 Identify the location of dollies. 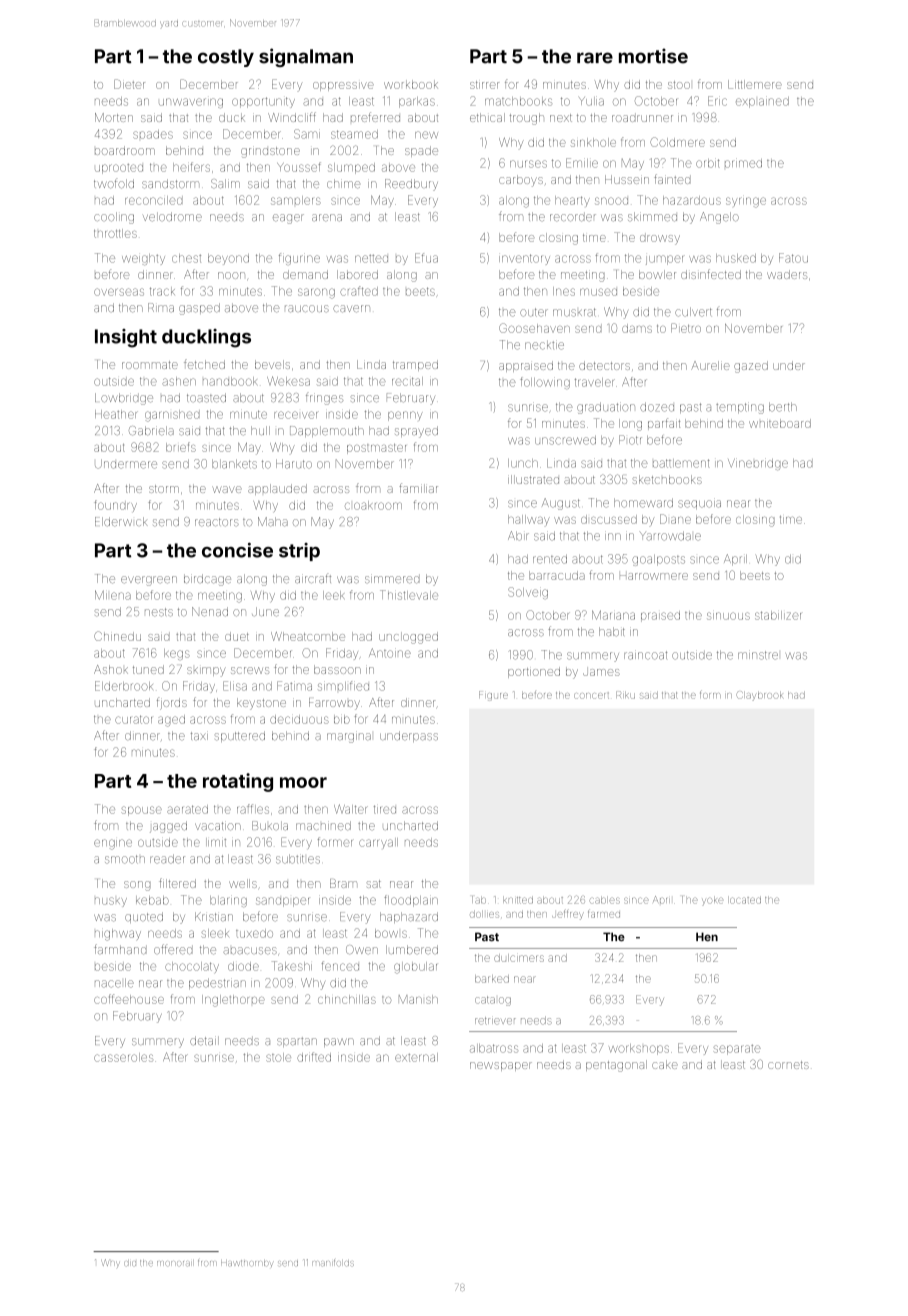
(484, 915).
